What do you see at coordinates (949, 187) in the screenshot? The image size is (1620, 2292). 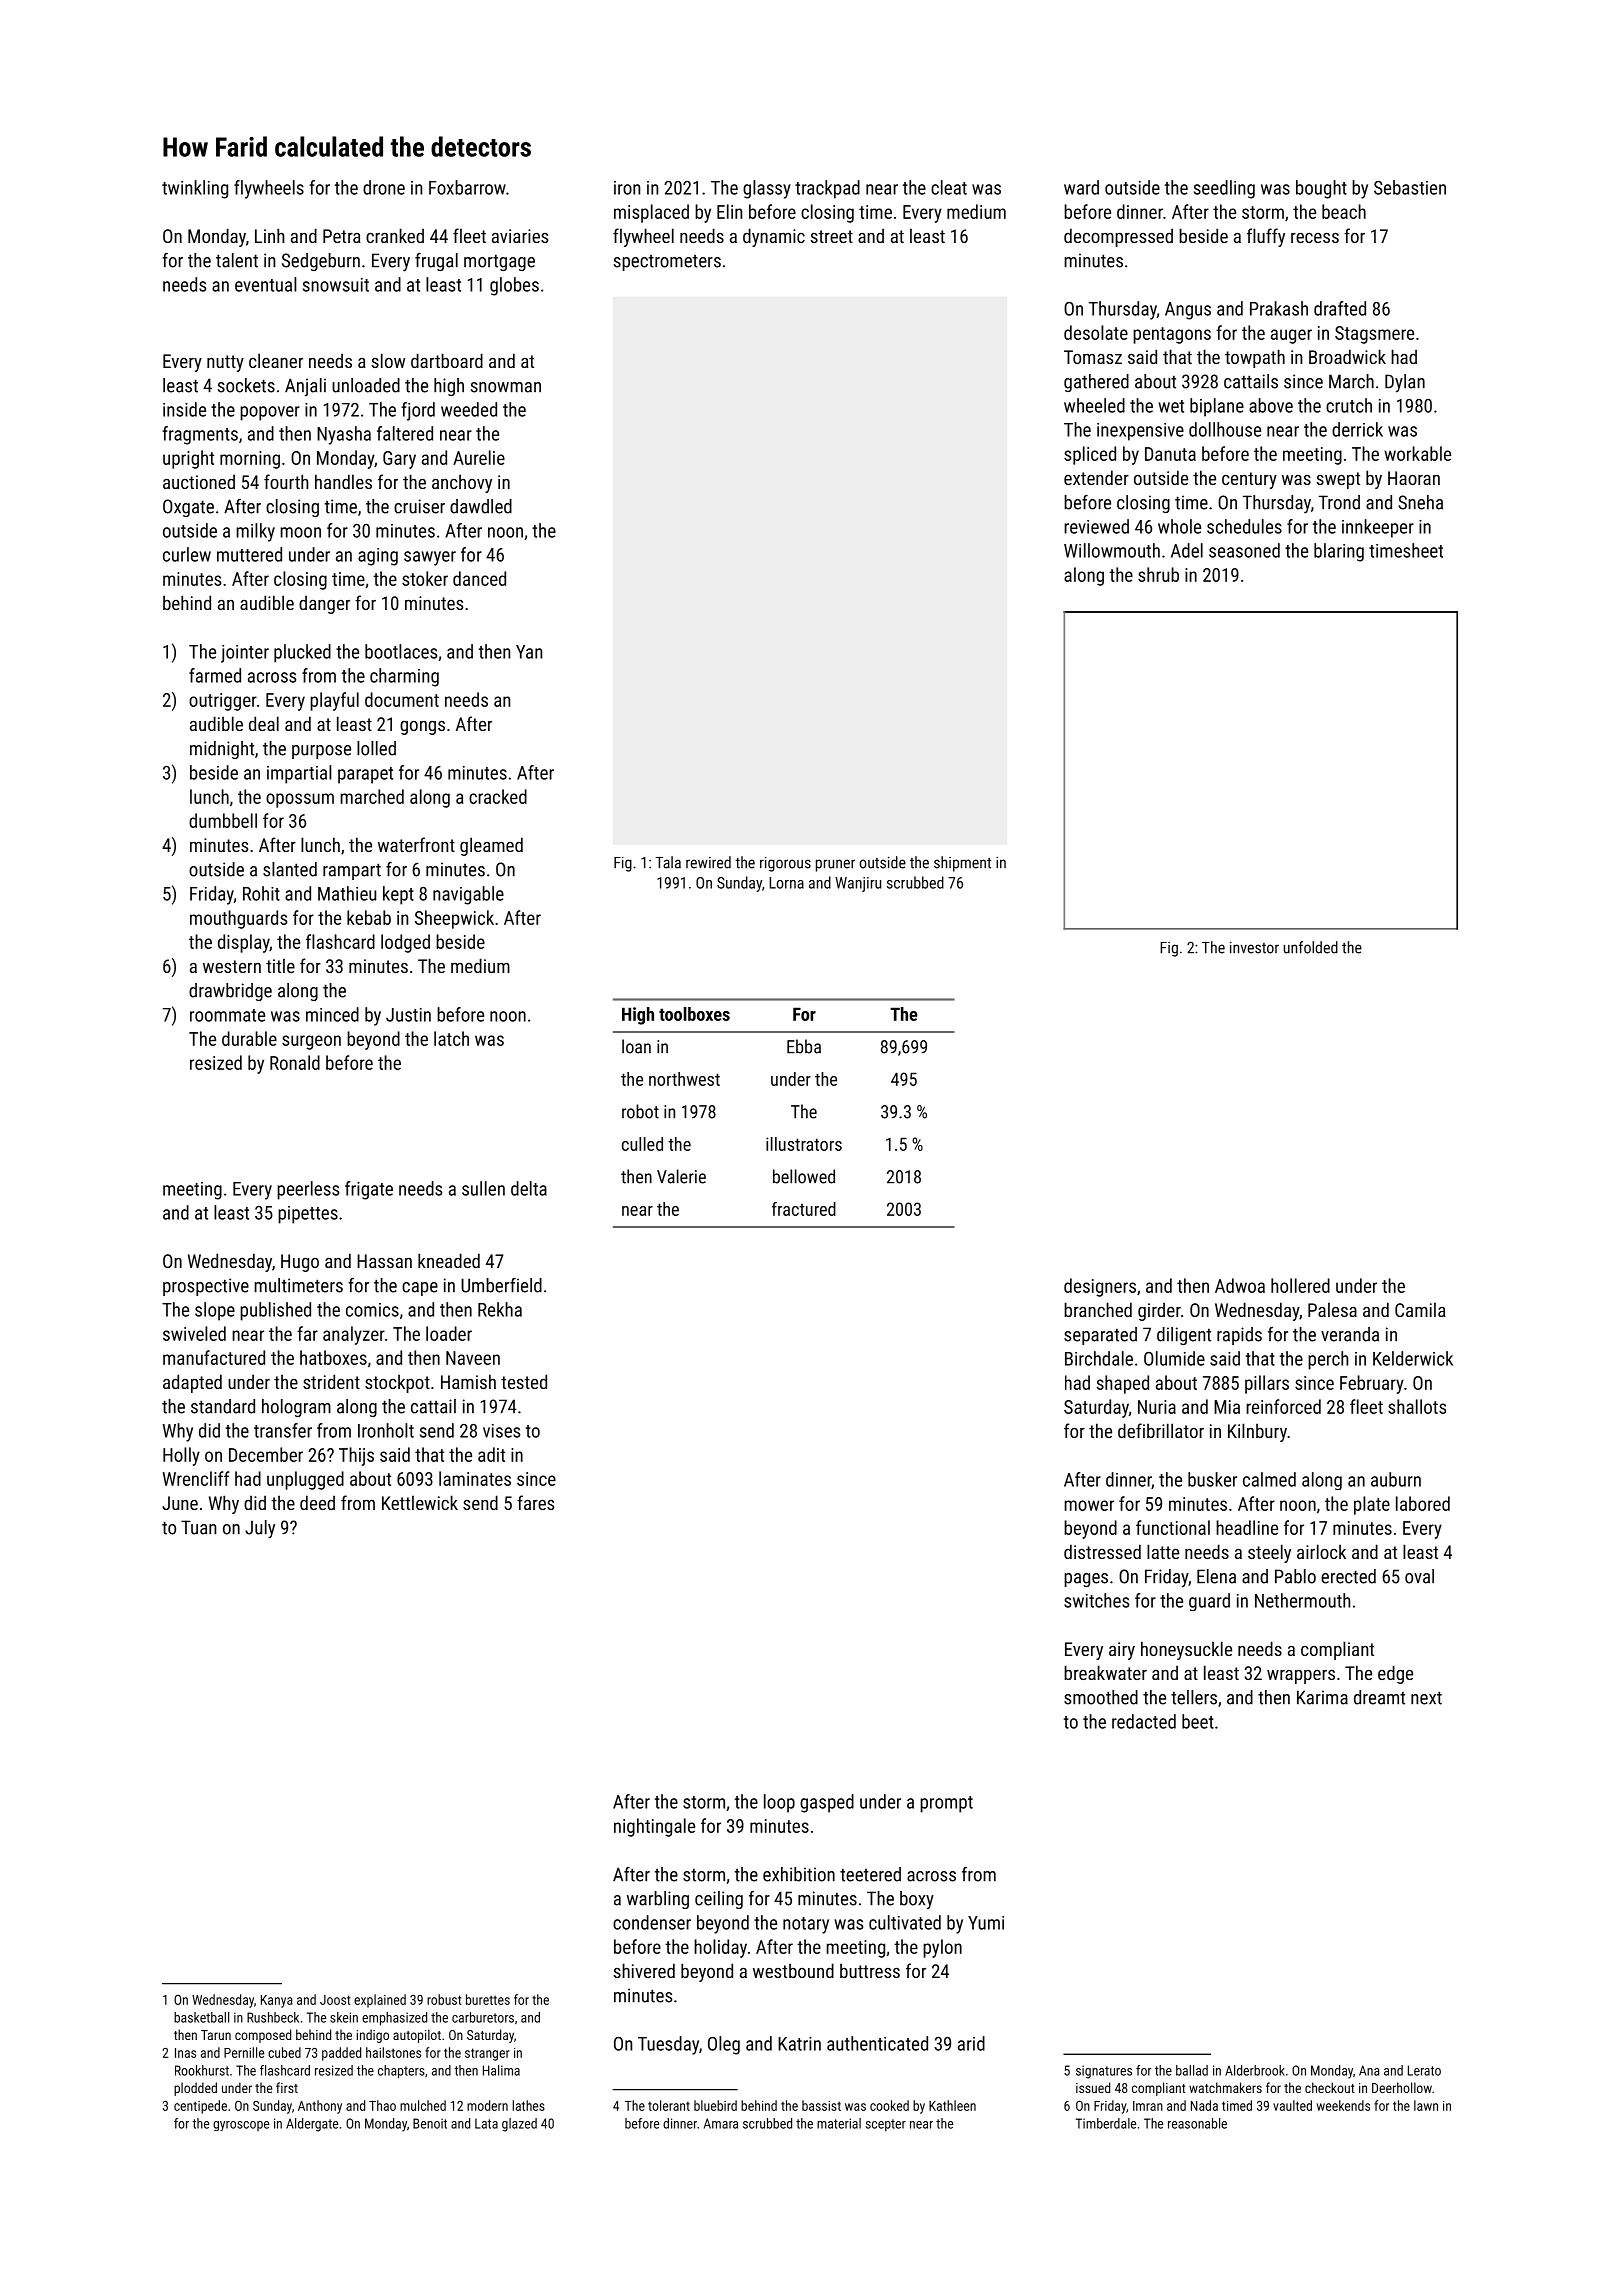 I see `cleat` at bounding box center [949, 187].
